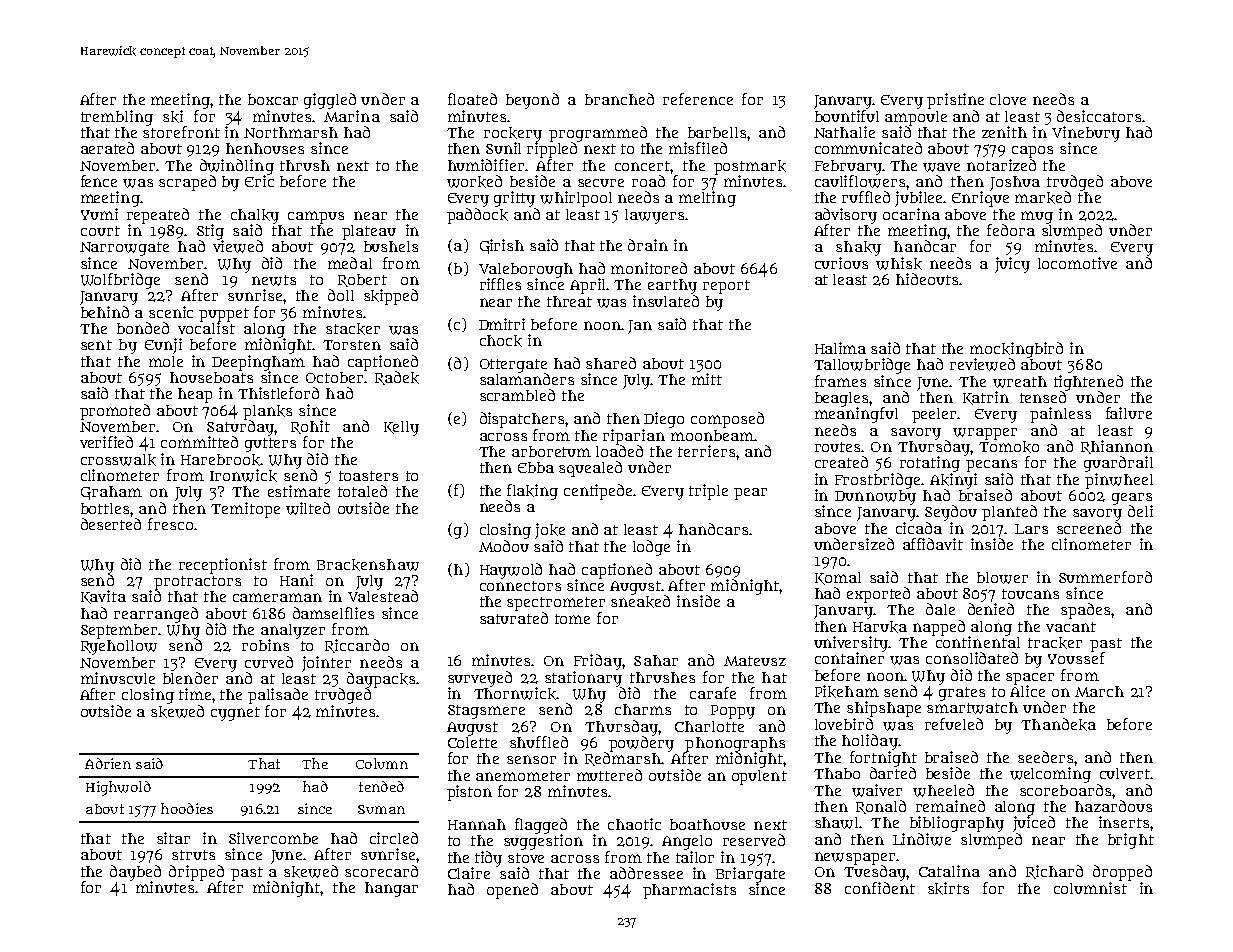  What do you see at coordinates (502, 324) in the screenshot?
I see `Dmitri` at bounding box center [502, 324].
